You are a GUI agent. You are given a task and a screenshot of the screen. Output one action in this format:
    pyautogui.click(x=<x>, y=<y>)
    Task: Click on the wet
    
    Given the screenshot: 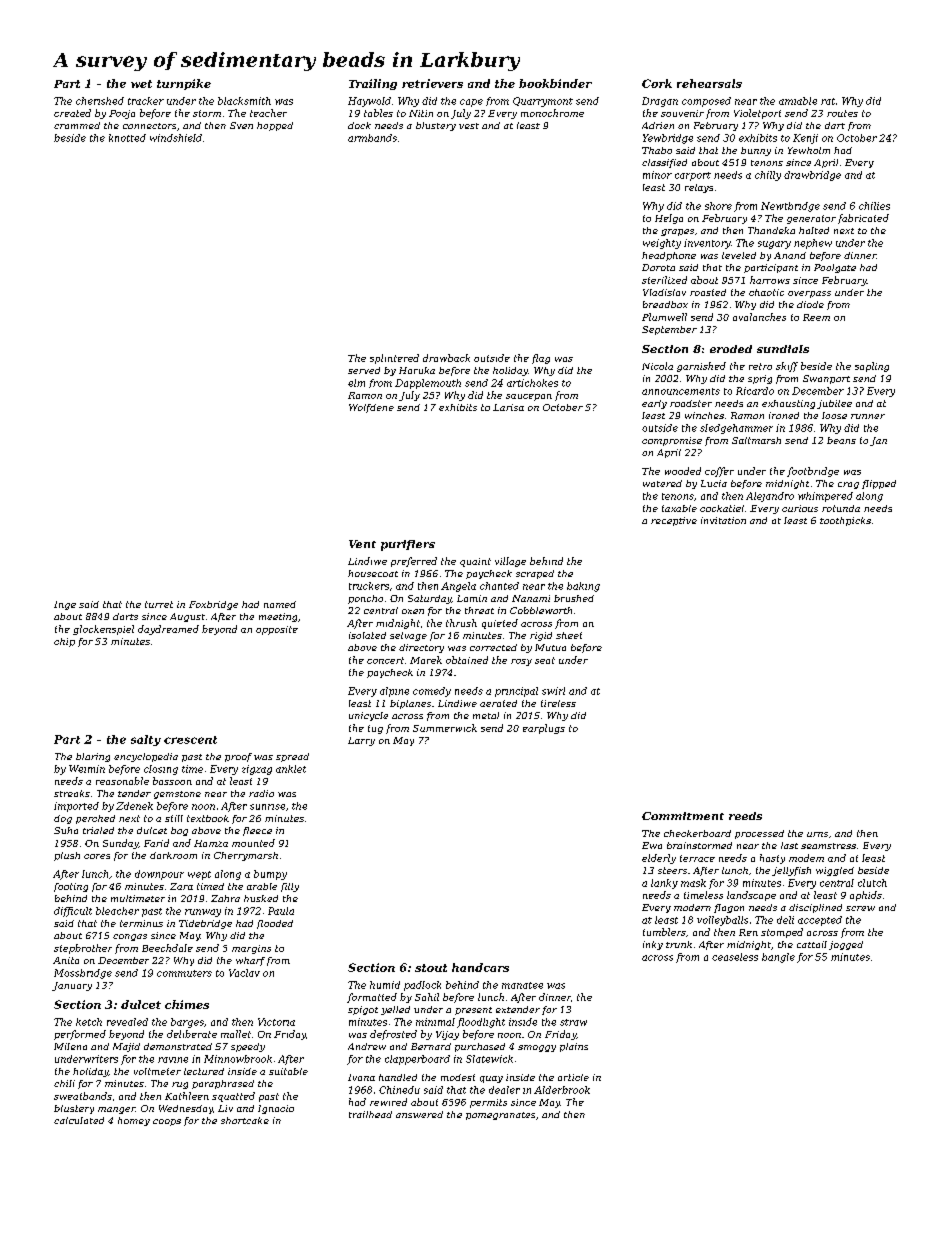 What is the action you would take?
    pyautogui.click(x=141, y=84)
